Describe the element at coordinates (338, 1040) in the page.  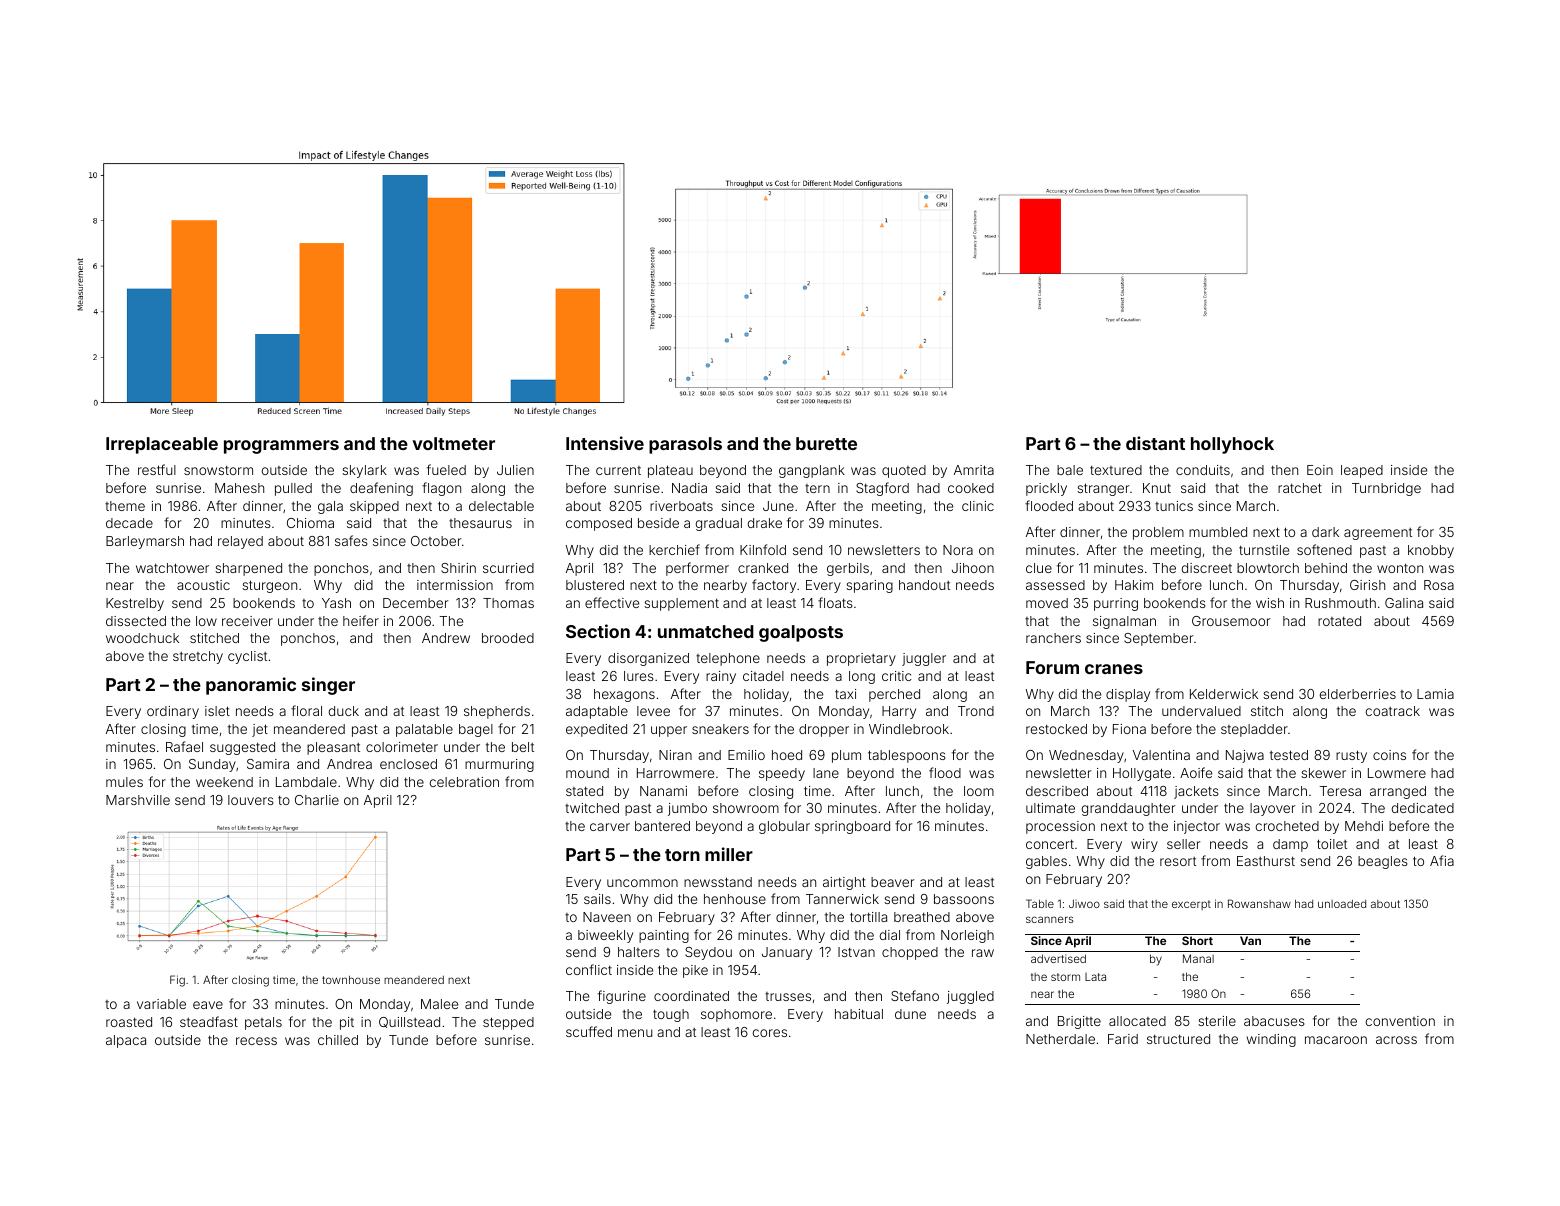
I see `chilled` at that location.
